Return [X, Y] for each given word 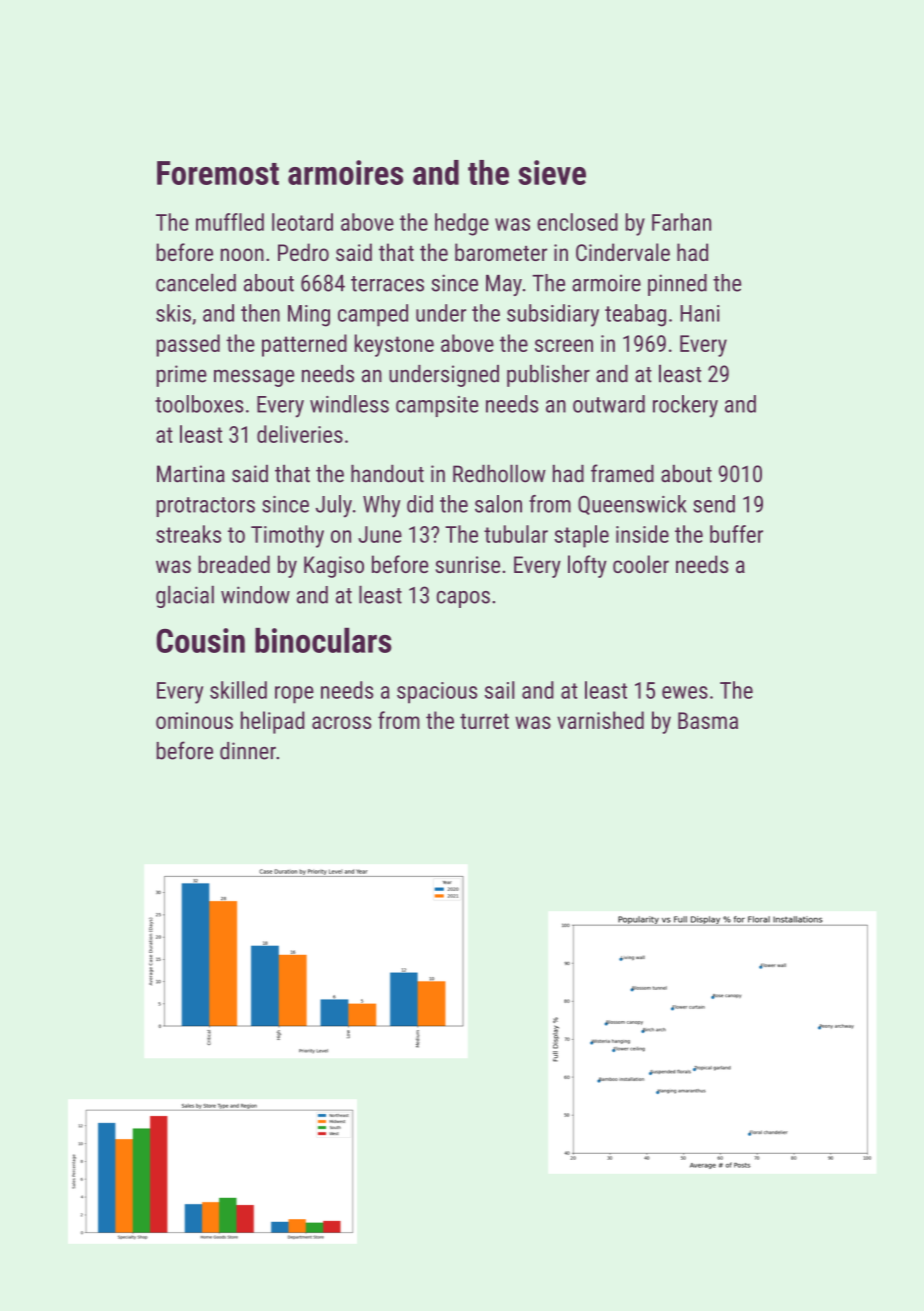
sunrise [467, 564]
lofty [587, 566]
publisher [548, 376]
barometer [501, 252]
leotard [302, 222]
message [254, 378]
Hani [700, 313]
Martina [191, 474]
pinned [677, 285]
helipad [273, 722]
